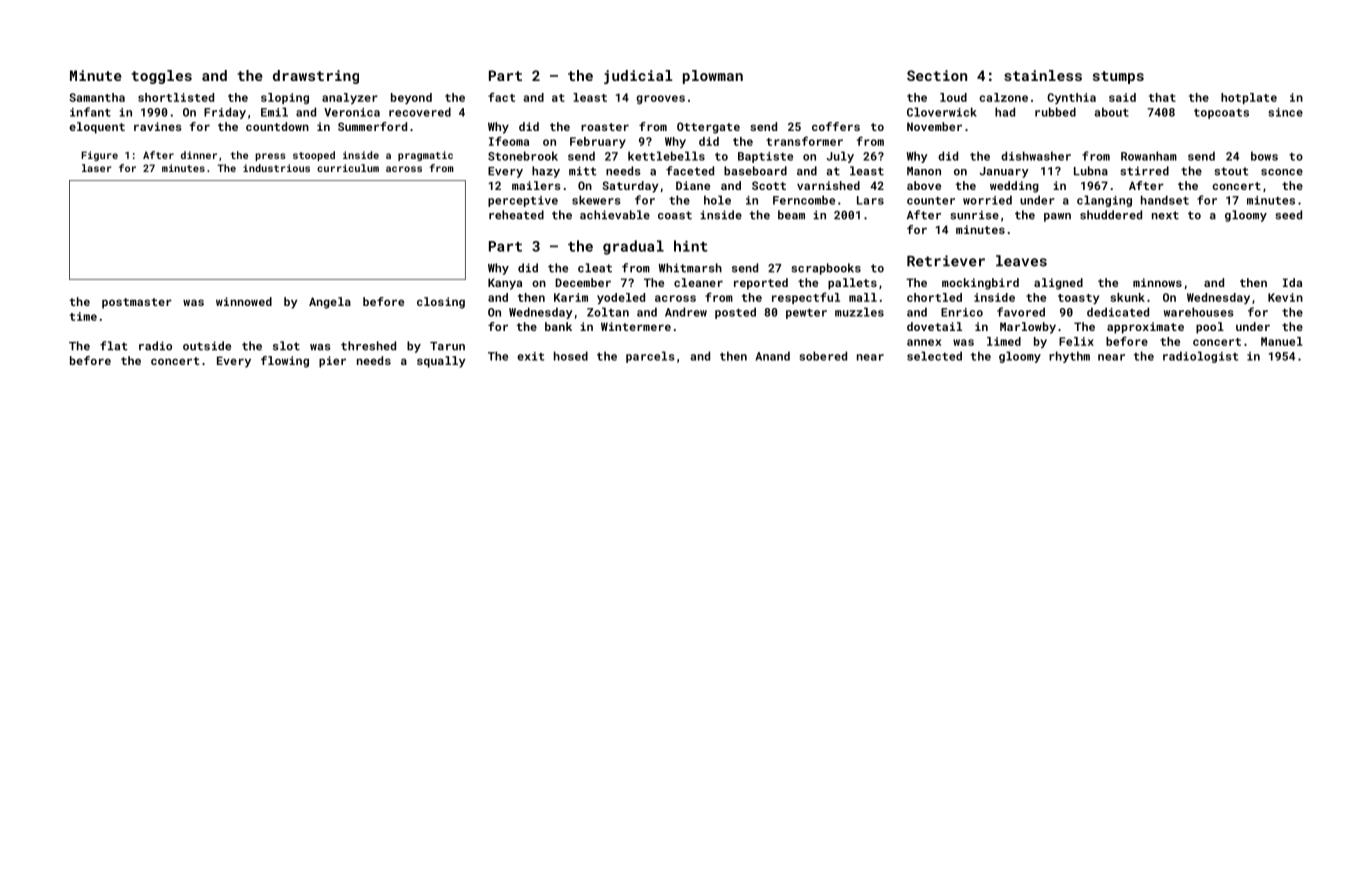 This document has width=1372, height=887. What do you see at coordinates (330, 303) in the document?
I see `Angela` at bounding box center [330, 303].
